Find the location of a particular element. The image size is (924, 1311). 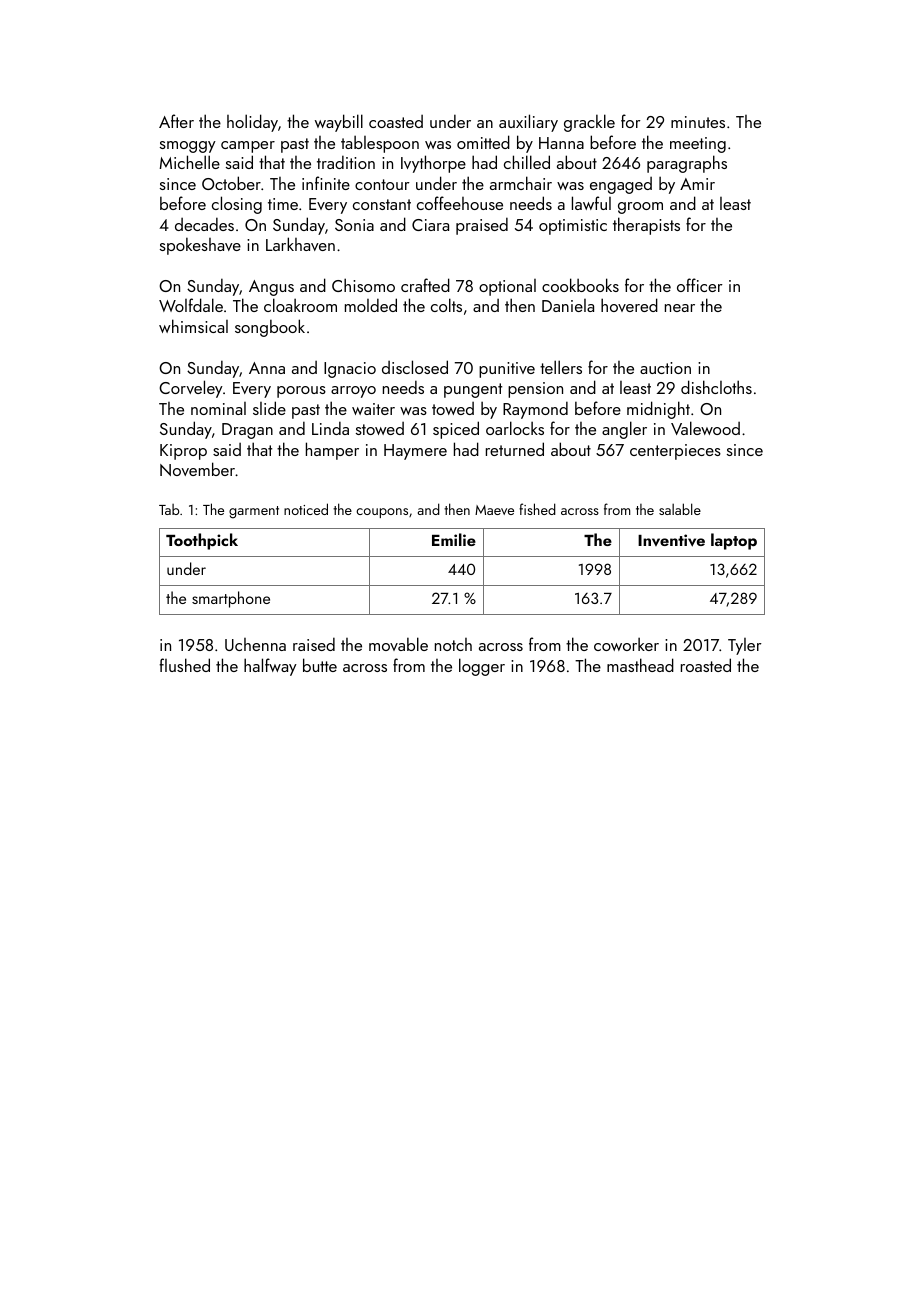

grackle is located at coordinates (589, 123).
